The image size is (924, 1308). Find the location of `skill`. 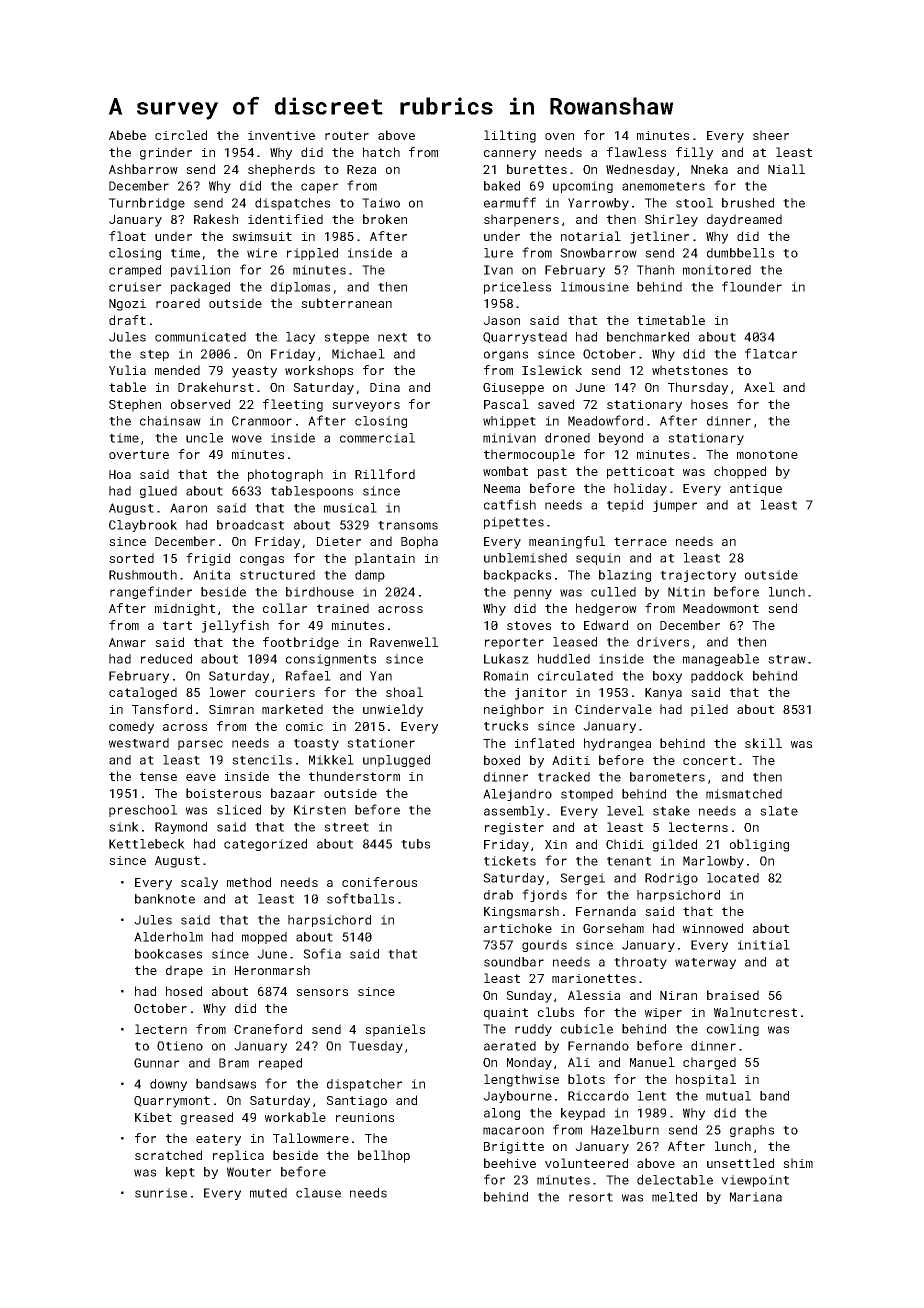

skill is located at coordinates (763, 743).
